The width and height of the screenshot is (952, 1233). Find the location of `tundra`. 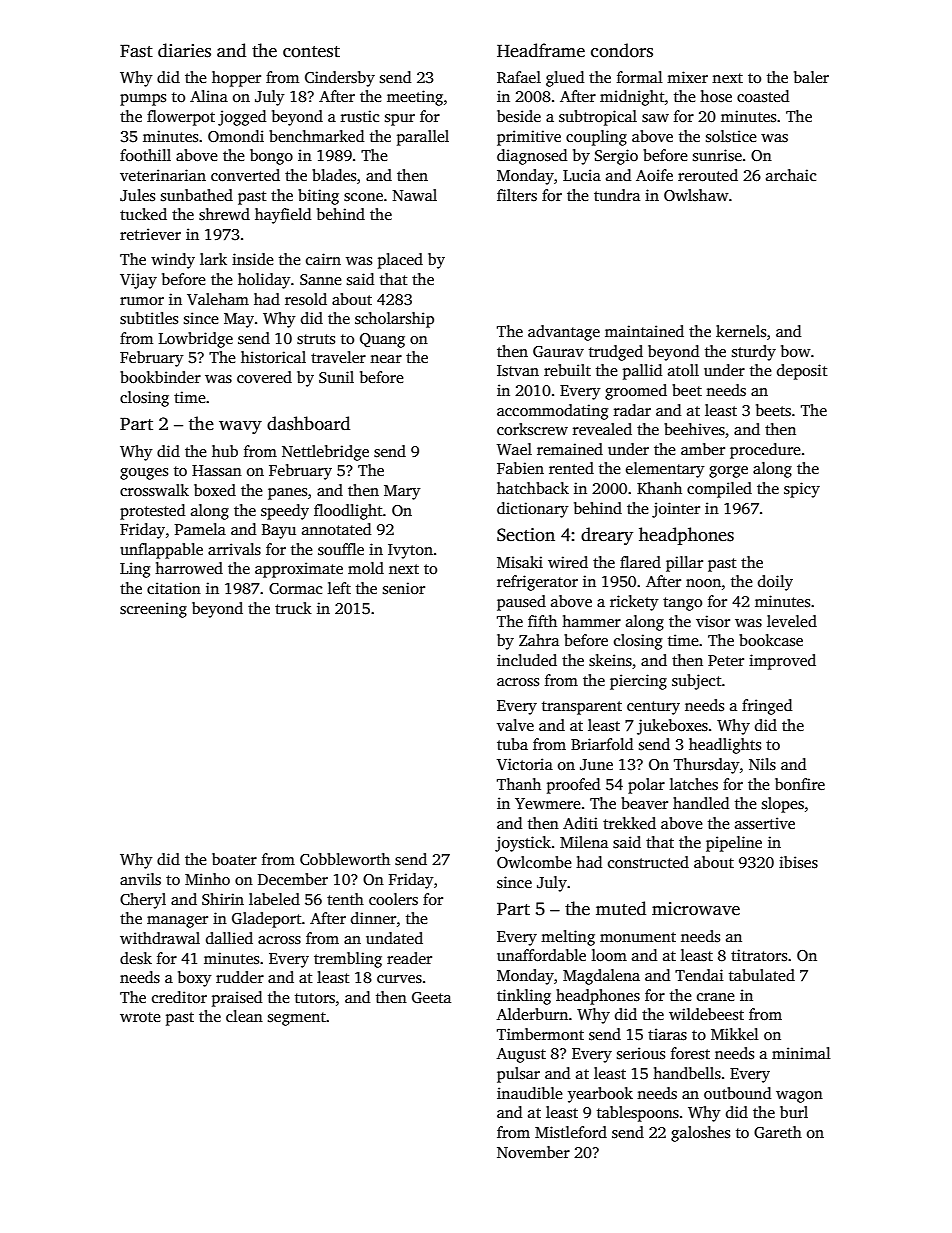

tundra is located at coordinates (617, 195).
